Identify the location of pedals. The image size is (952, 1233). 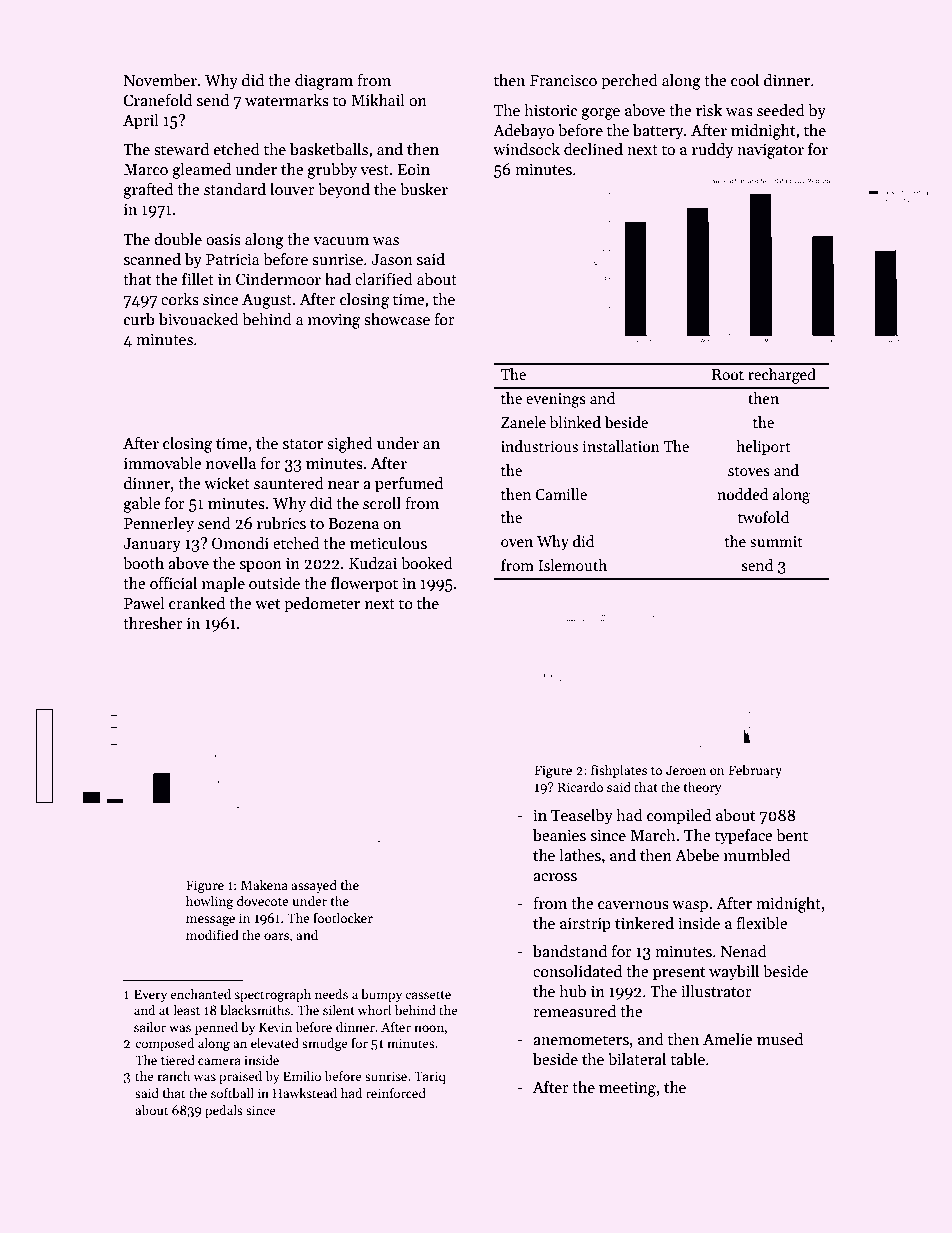
(224, 1111).
